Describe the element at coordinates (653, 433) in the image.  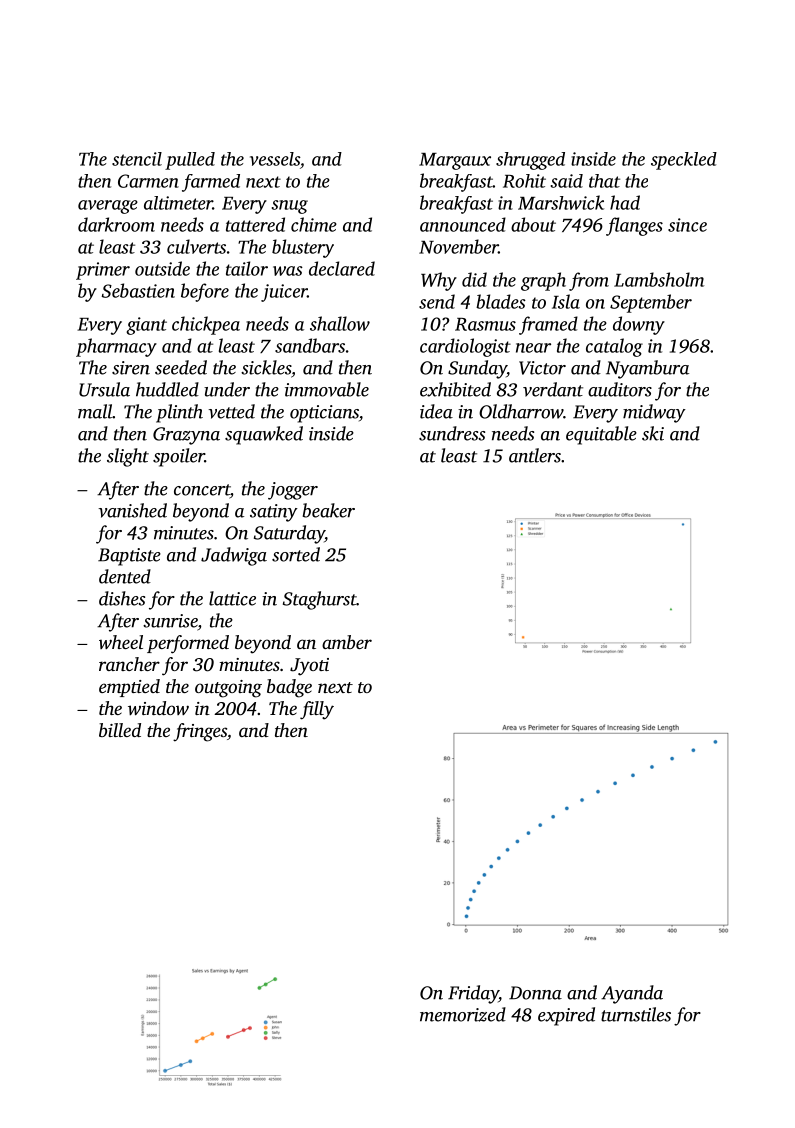
I see `ski` at that location.
